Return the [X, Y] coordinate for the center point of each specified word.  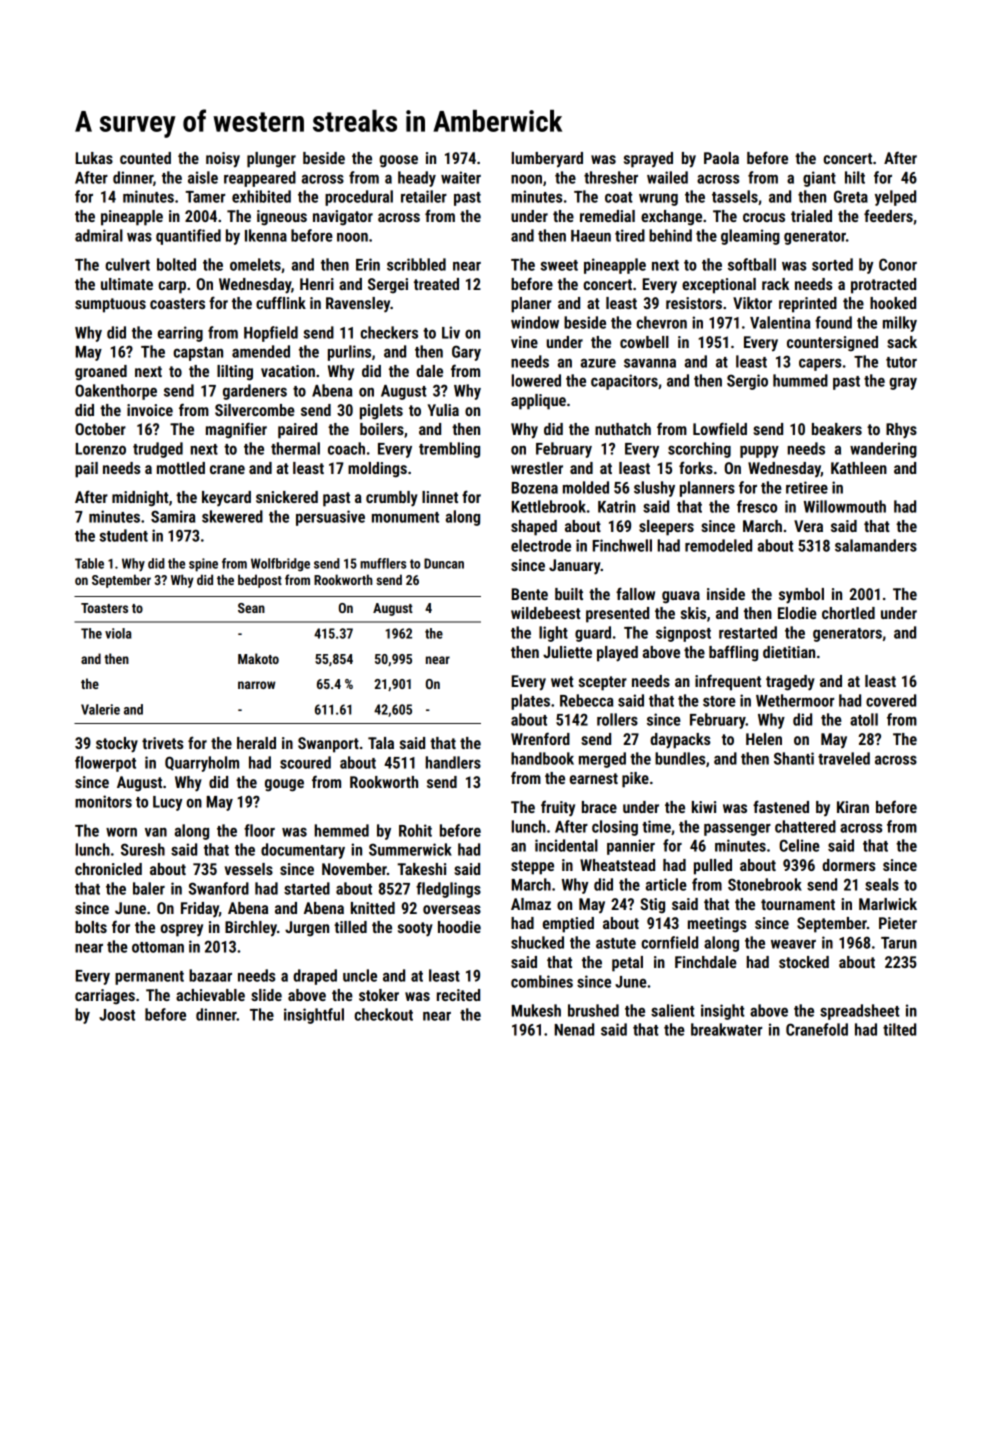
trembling [449, 450]
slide [266, 995]
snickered [287, 497]
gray [903, 383]
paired [297, 431]
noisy [223, 160]
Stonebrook [765, 884]
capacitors [624, 382]
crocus [764, 217]
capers [820, 364]
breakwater [726, 1029]
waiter [461, 177]
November [354, 869]
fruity [558, 808]
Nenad [574, 1029]
